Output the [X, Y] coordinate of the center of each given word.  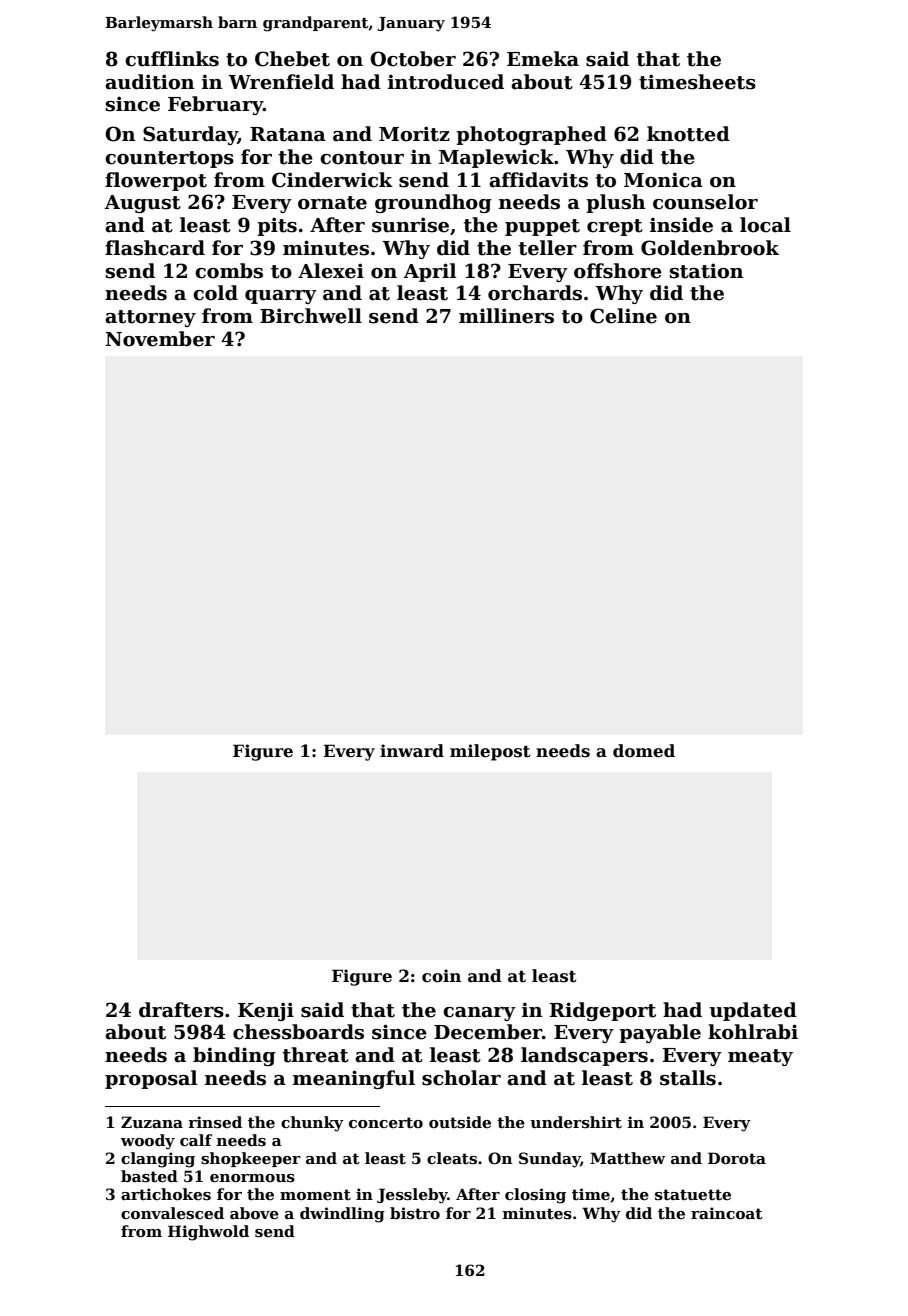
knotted [688, 134]
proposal [151, 1079]
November [160, 339]
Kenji [266, 1011]
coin [441, 976]
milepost [490, 752]
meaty [760, 1057]
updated [753, 1011]
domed [644, 751]
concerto [386, 1122]
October [413, 59]
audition [149, 82]
